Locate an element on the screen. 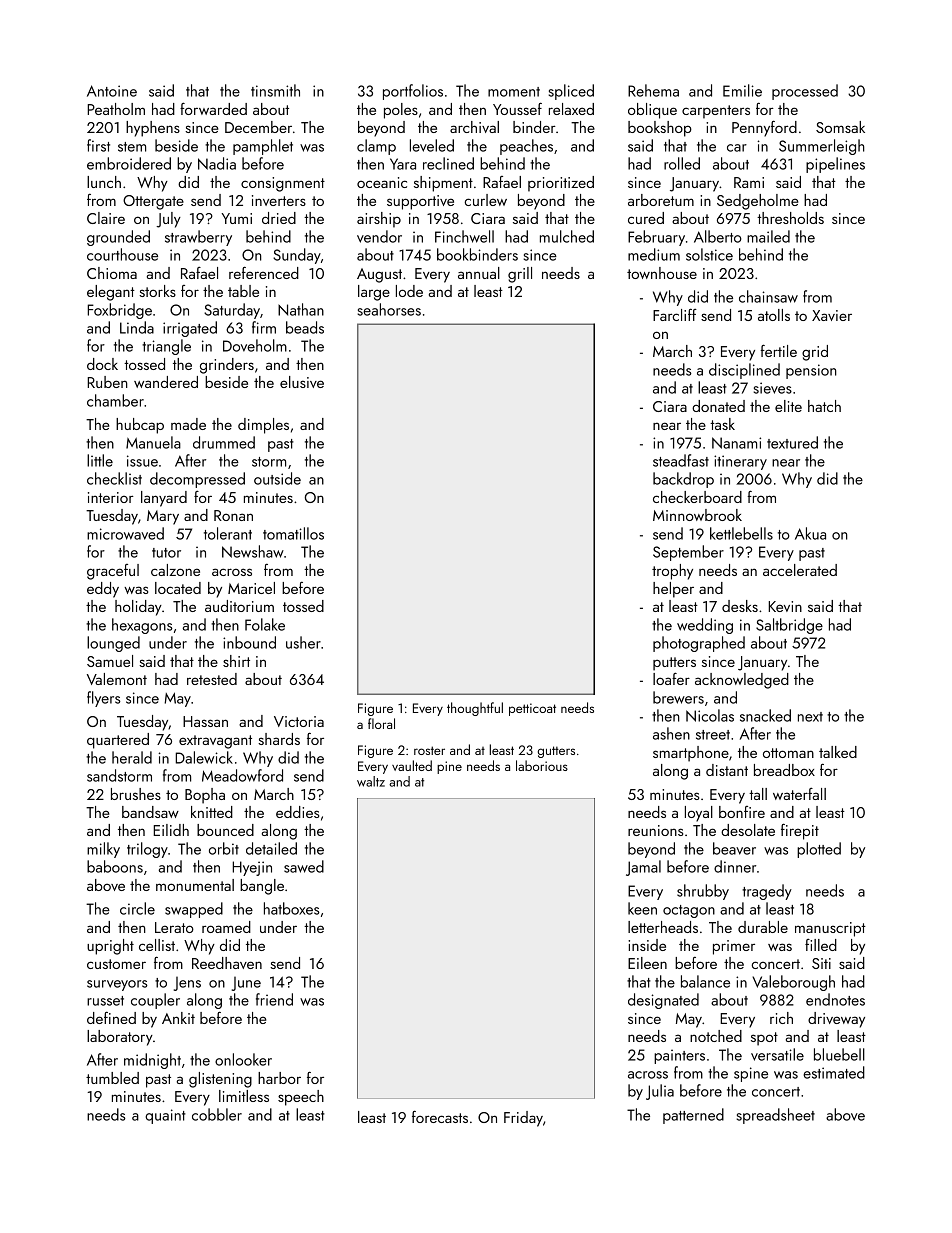  Peatholm is located at coordinates (116, 109).
